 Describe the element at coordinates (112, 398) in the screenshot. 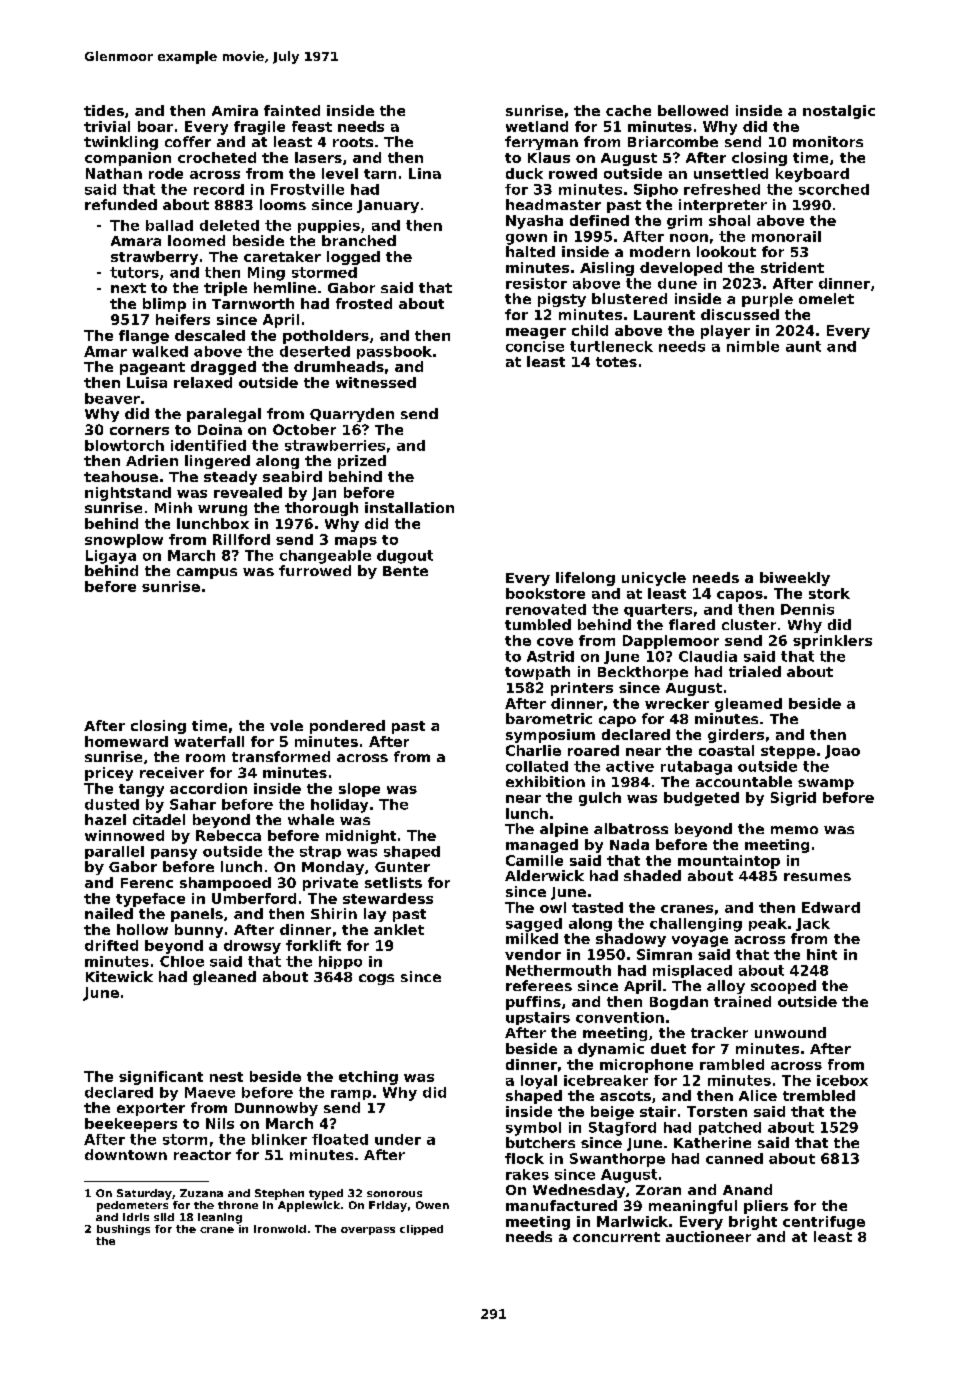

I see `beaver` at that location.
